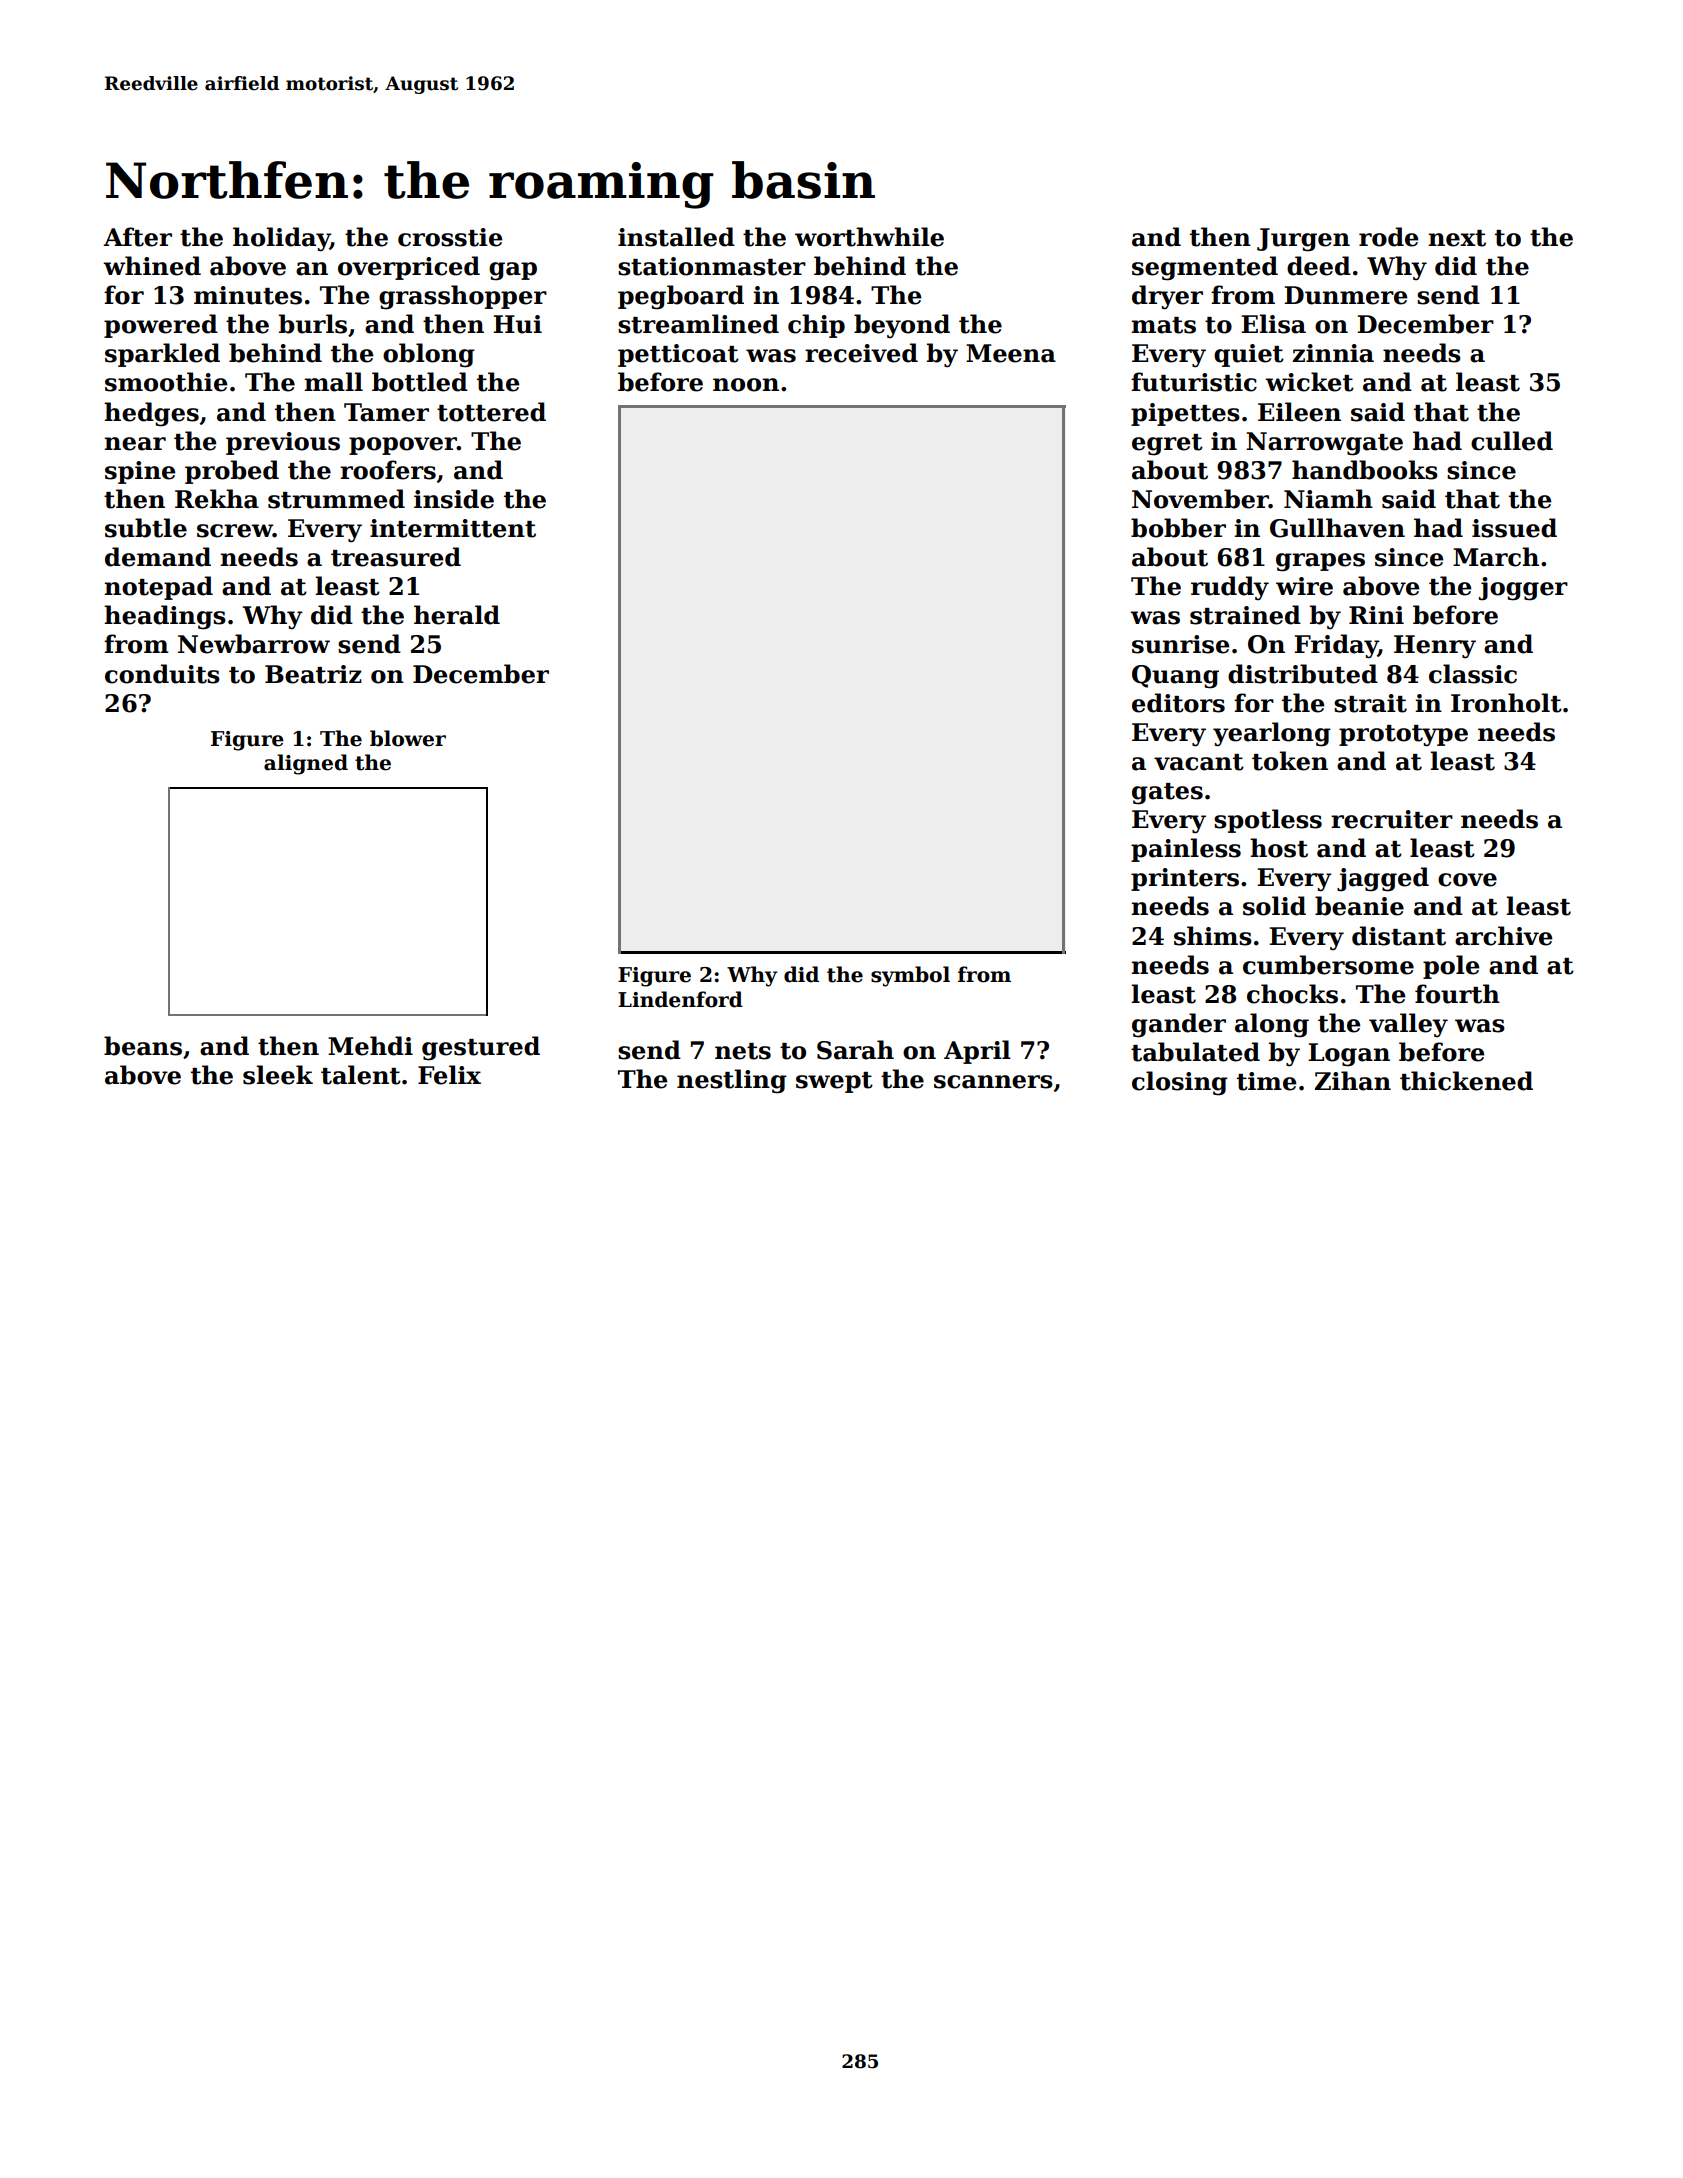  I want to click on March, so click(1496, 557).
